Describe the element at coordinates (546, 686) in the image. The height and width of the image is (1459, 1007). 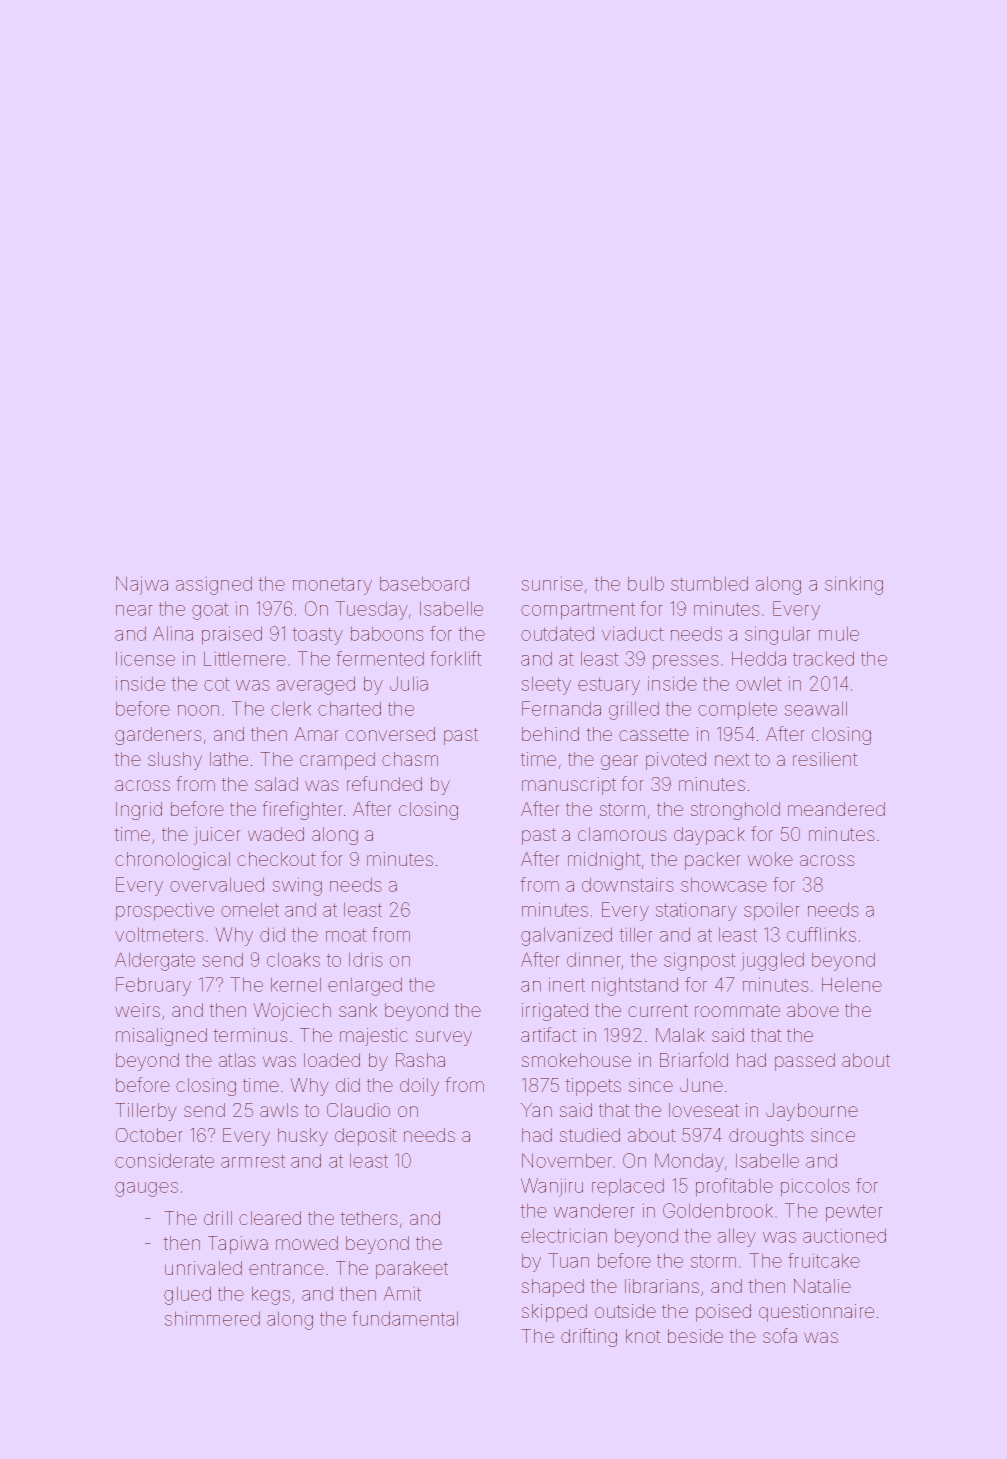
I see `sleety` at that location.
